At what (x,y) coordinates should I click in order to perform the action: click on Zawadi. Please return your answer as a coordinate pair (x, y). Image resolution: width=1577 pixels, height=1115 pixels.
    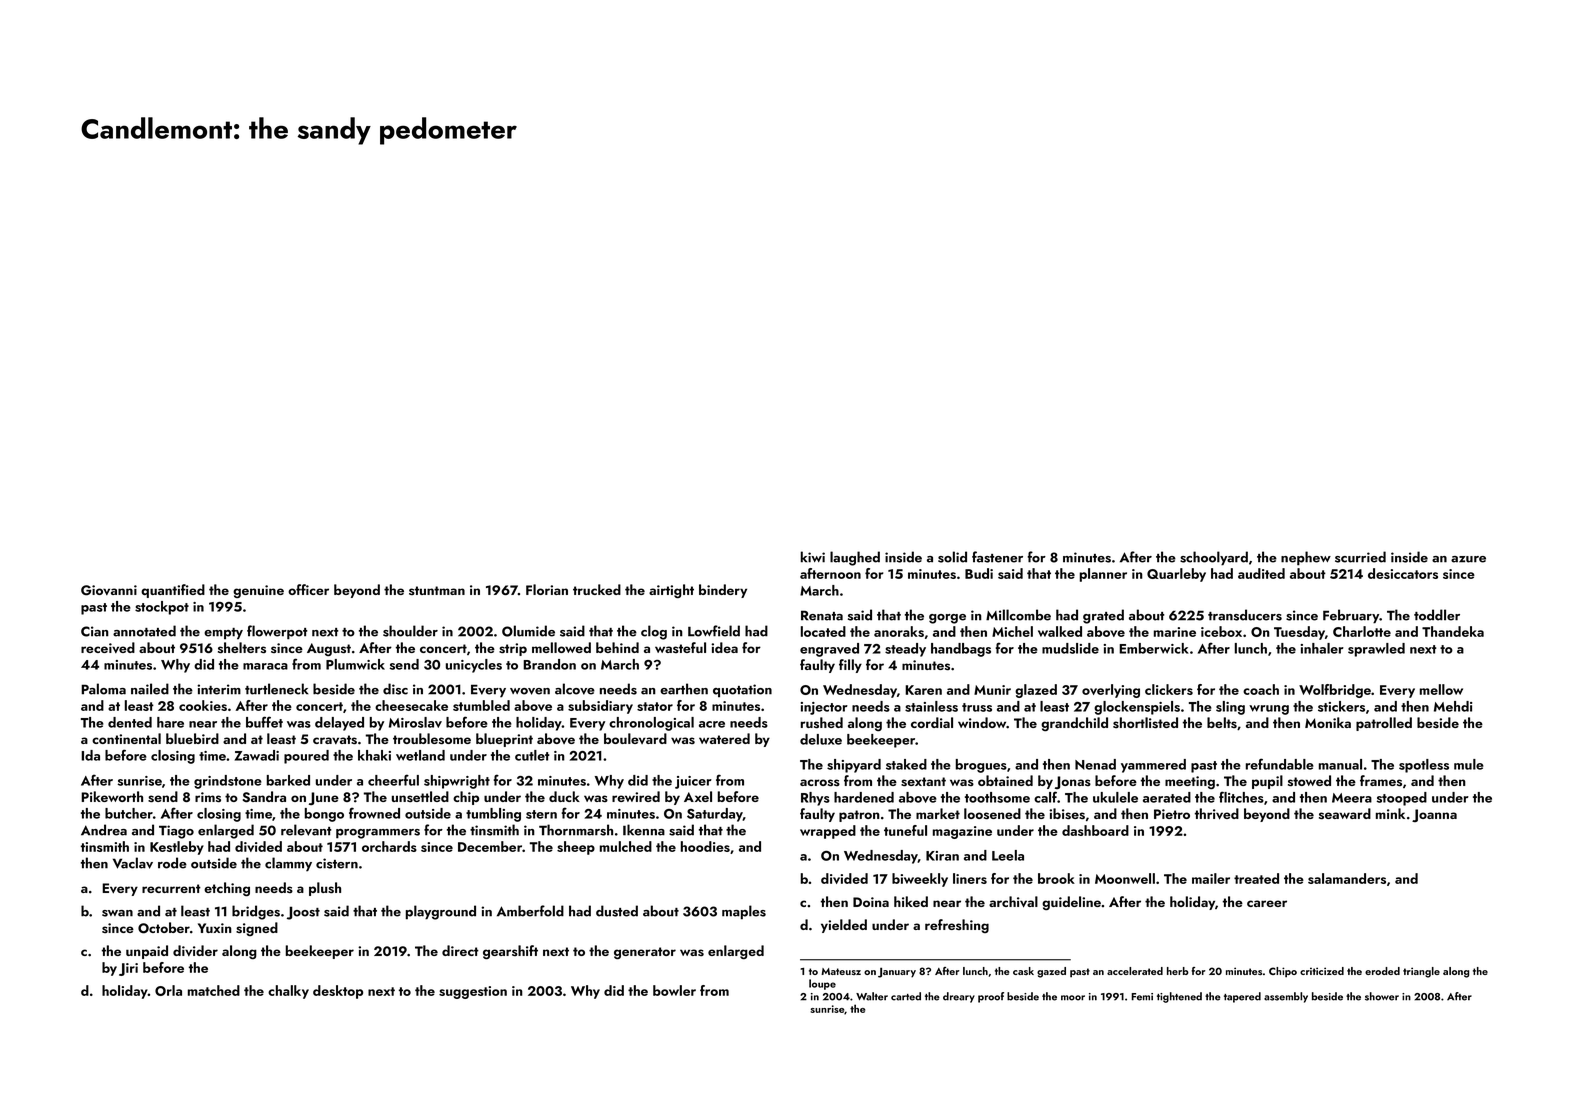
    Looking at the image, I should click on (257, 755).
